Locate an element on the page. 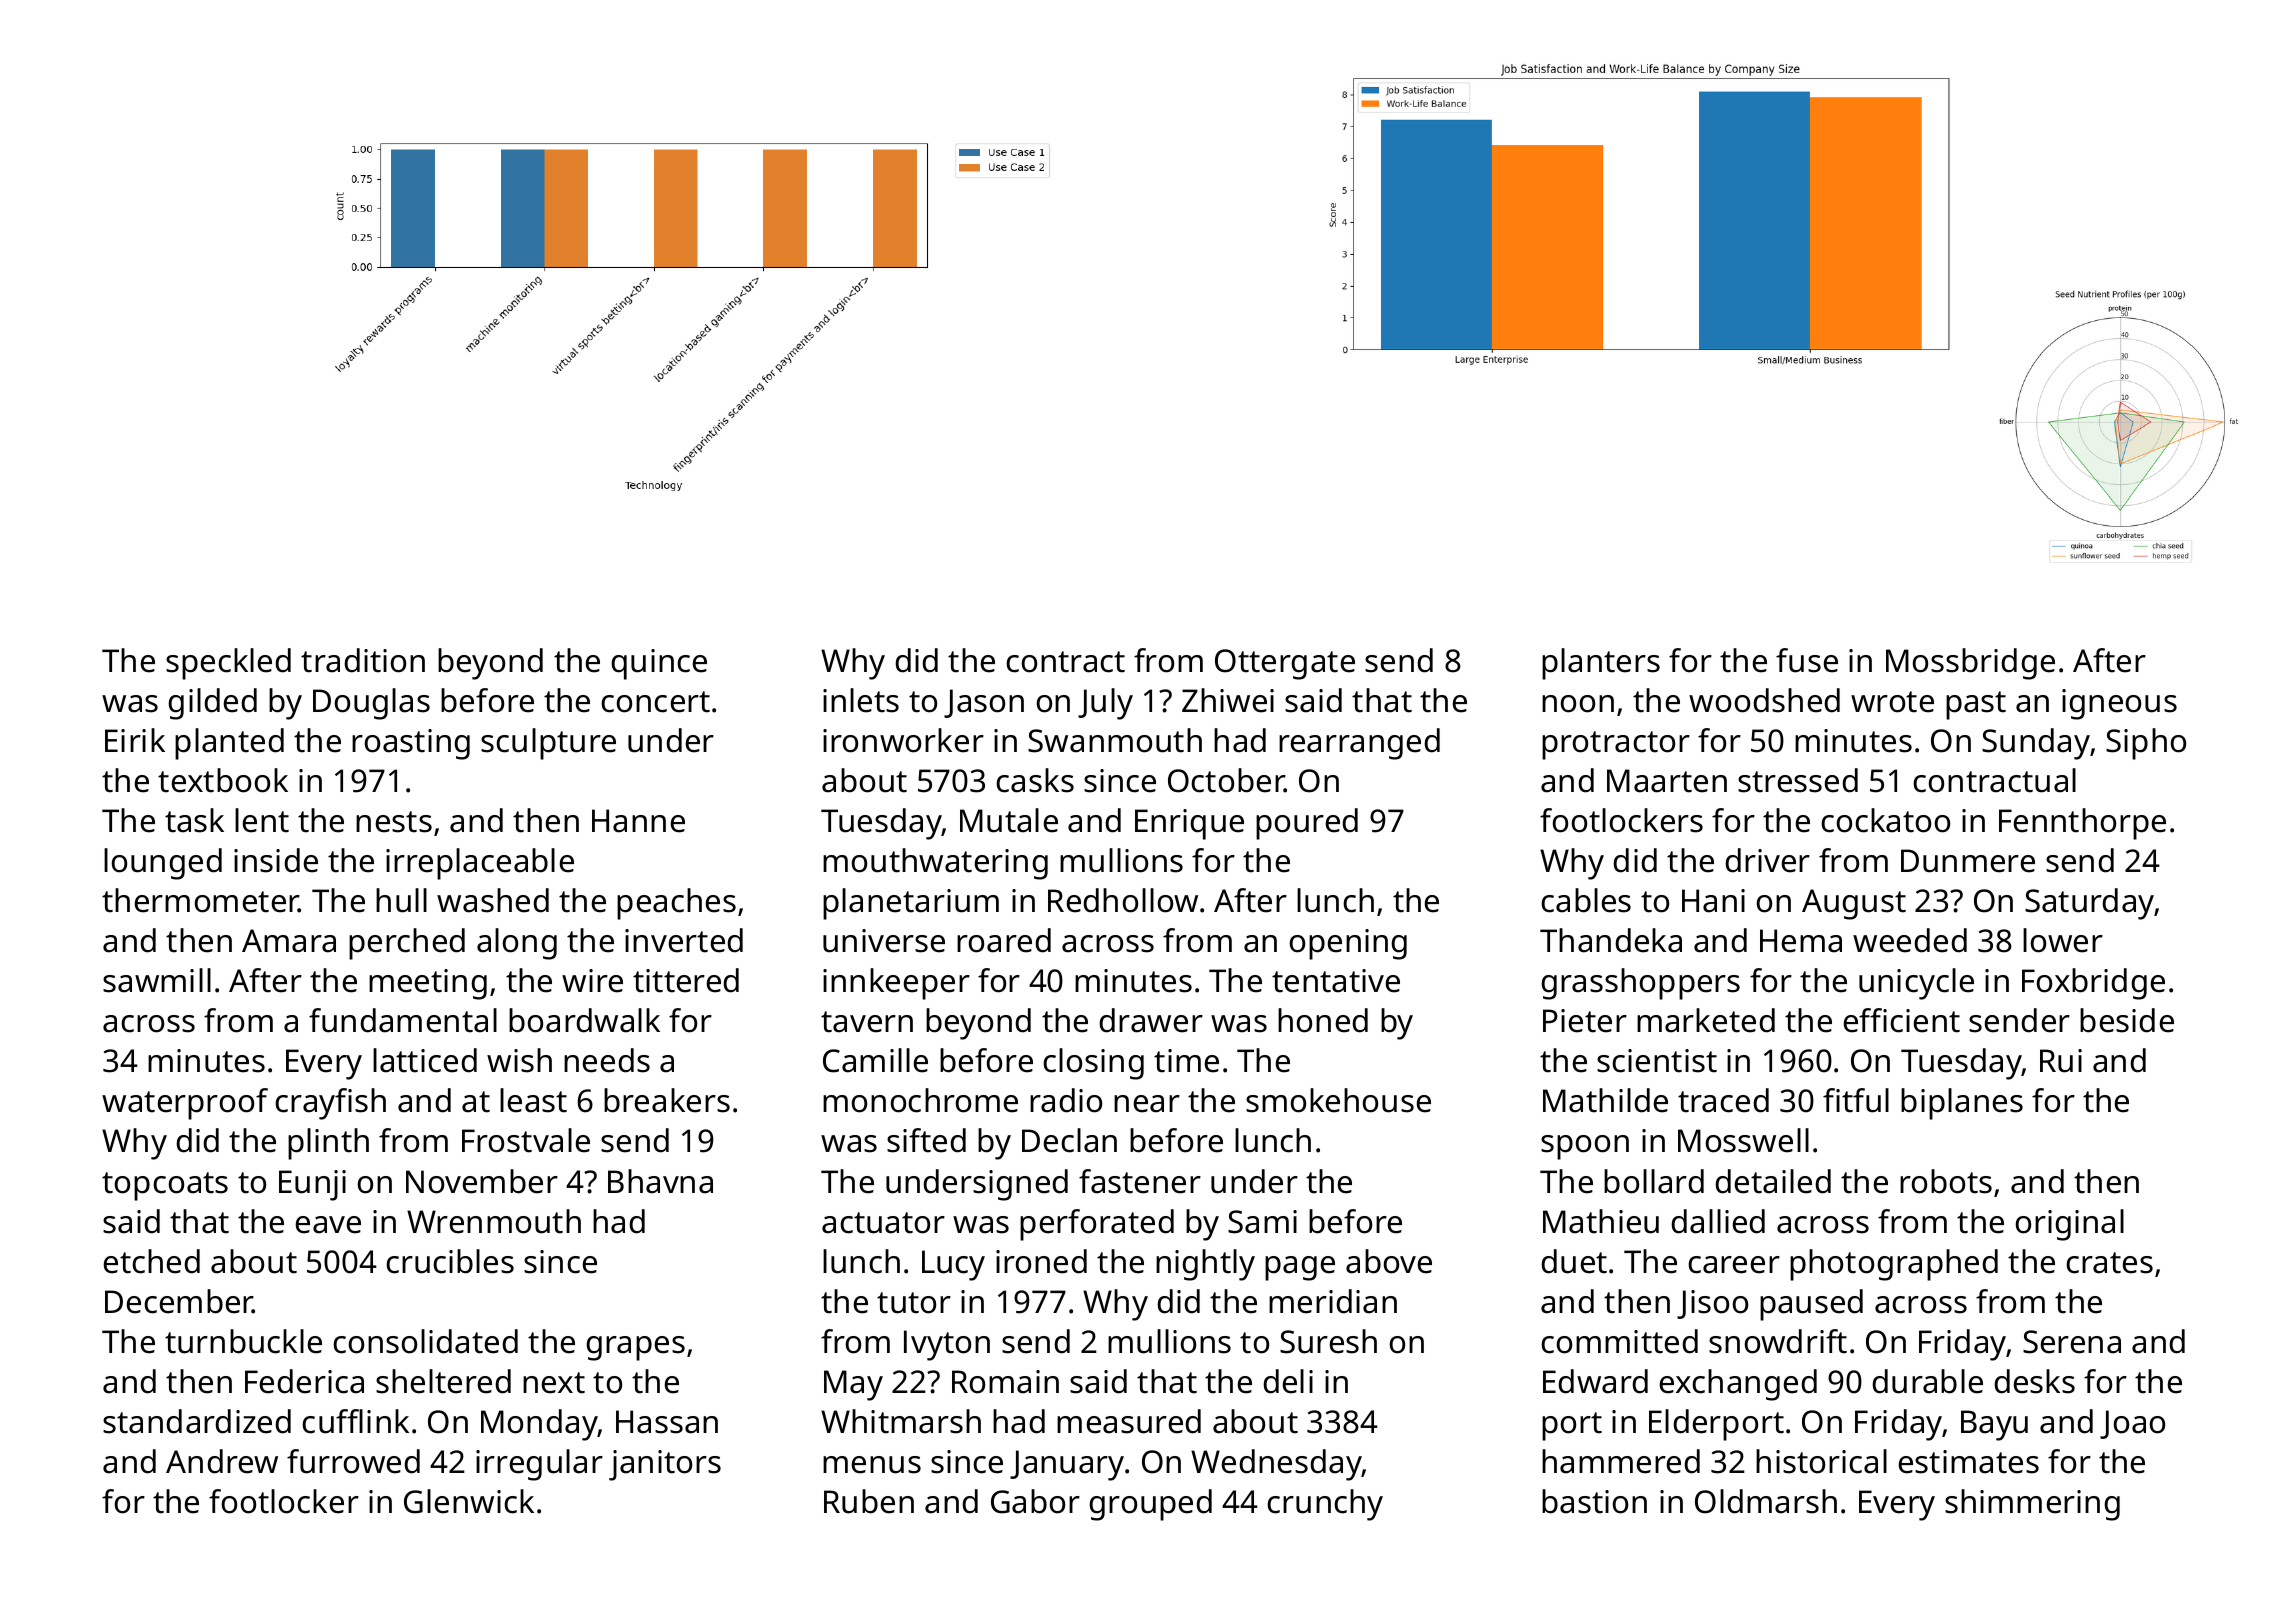 The image size is (2292, 1620). Eunji is located at coordinates (312, 1185).
